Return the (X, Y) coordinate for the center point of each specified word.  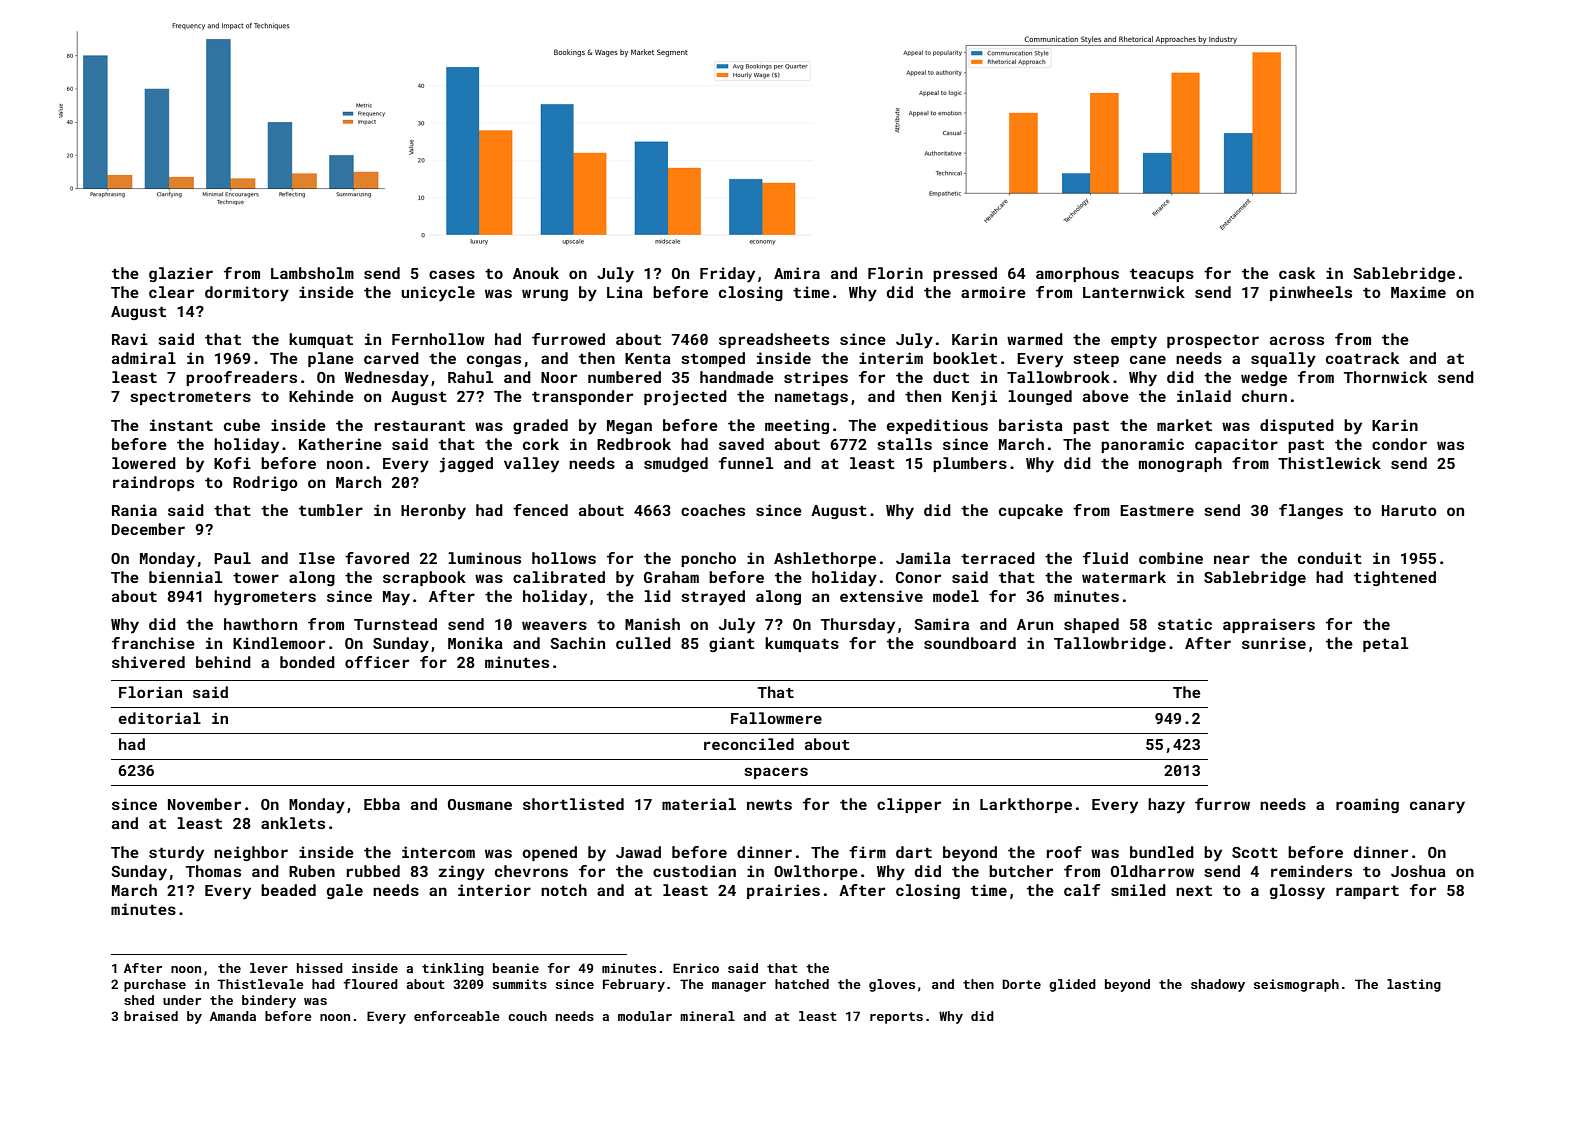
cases (452, 274)
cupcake (1031, 511)
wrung (545, 295)
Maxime (1418, 292)
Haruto (1409, 510)
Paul (232, 558)
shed (139, 1000)
